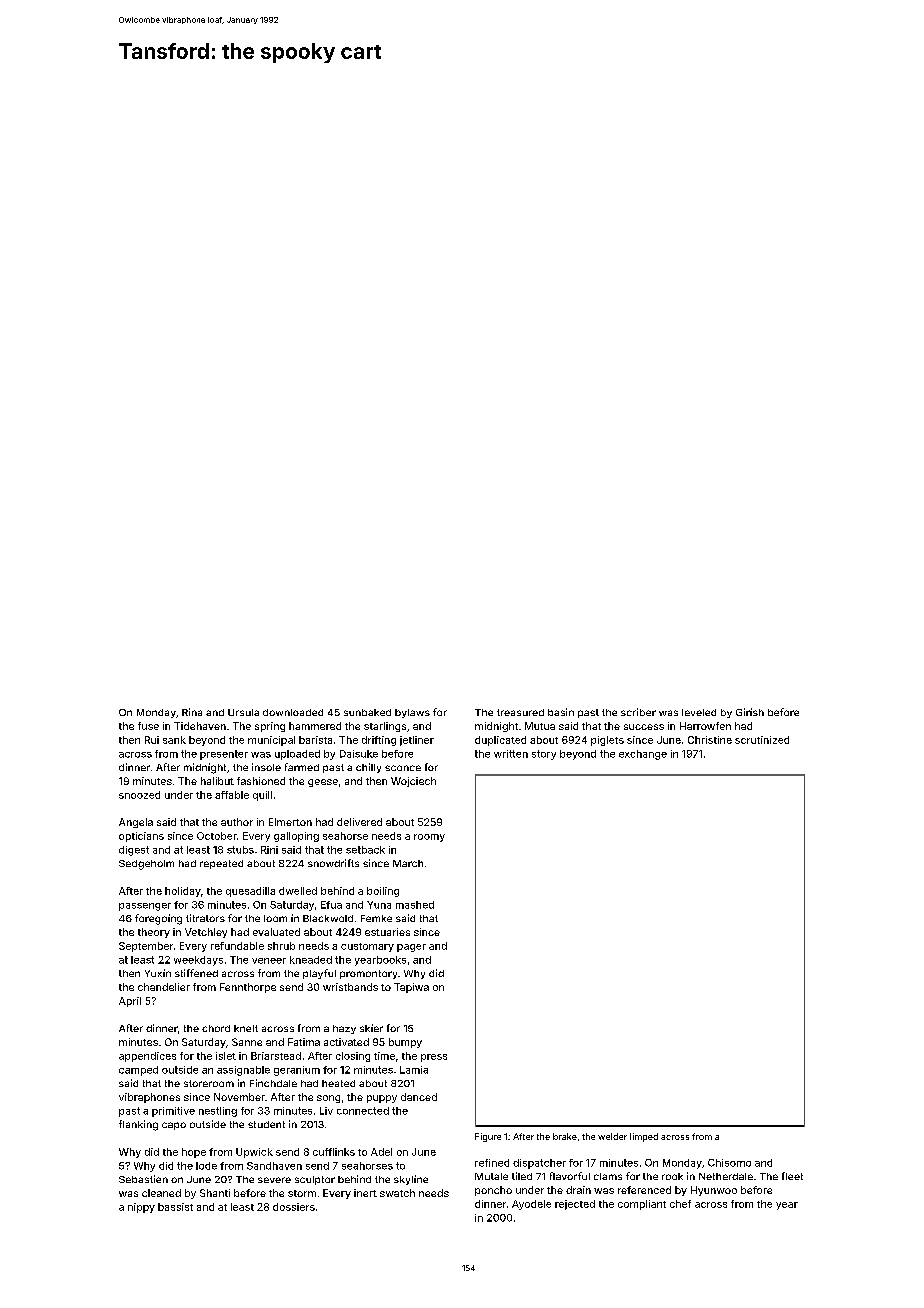 This screenshot has height=1308, width=924. I want to click on scriber, so click(638, 712).
